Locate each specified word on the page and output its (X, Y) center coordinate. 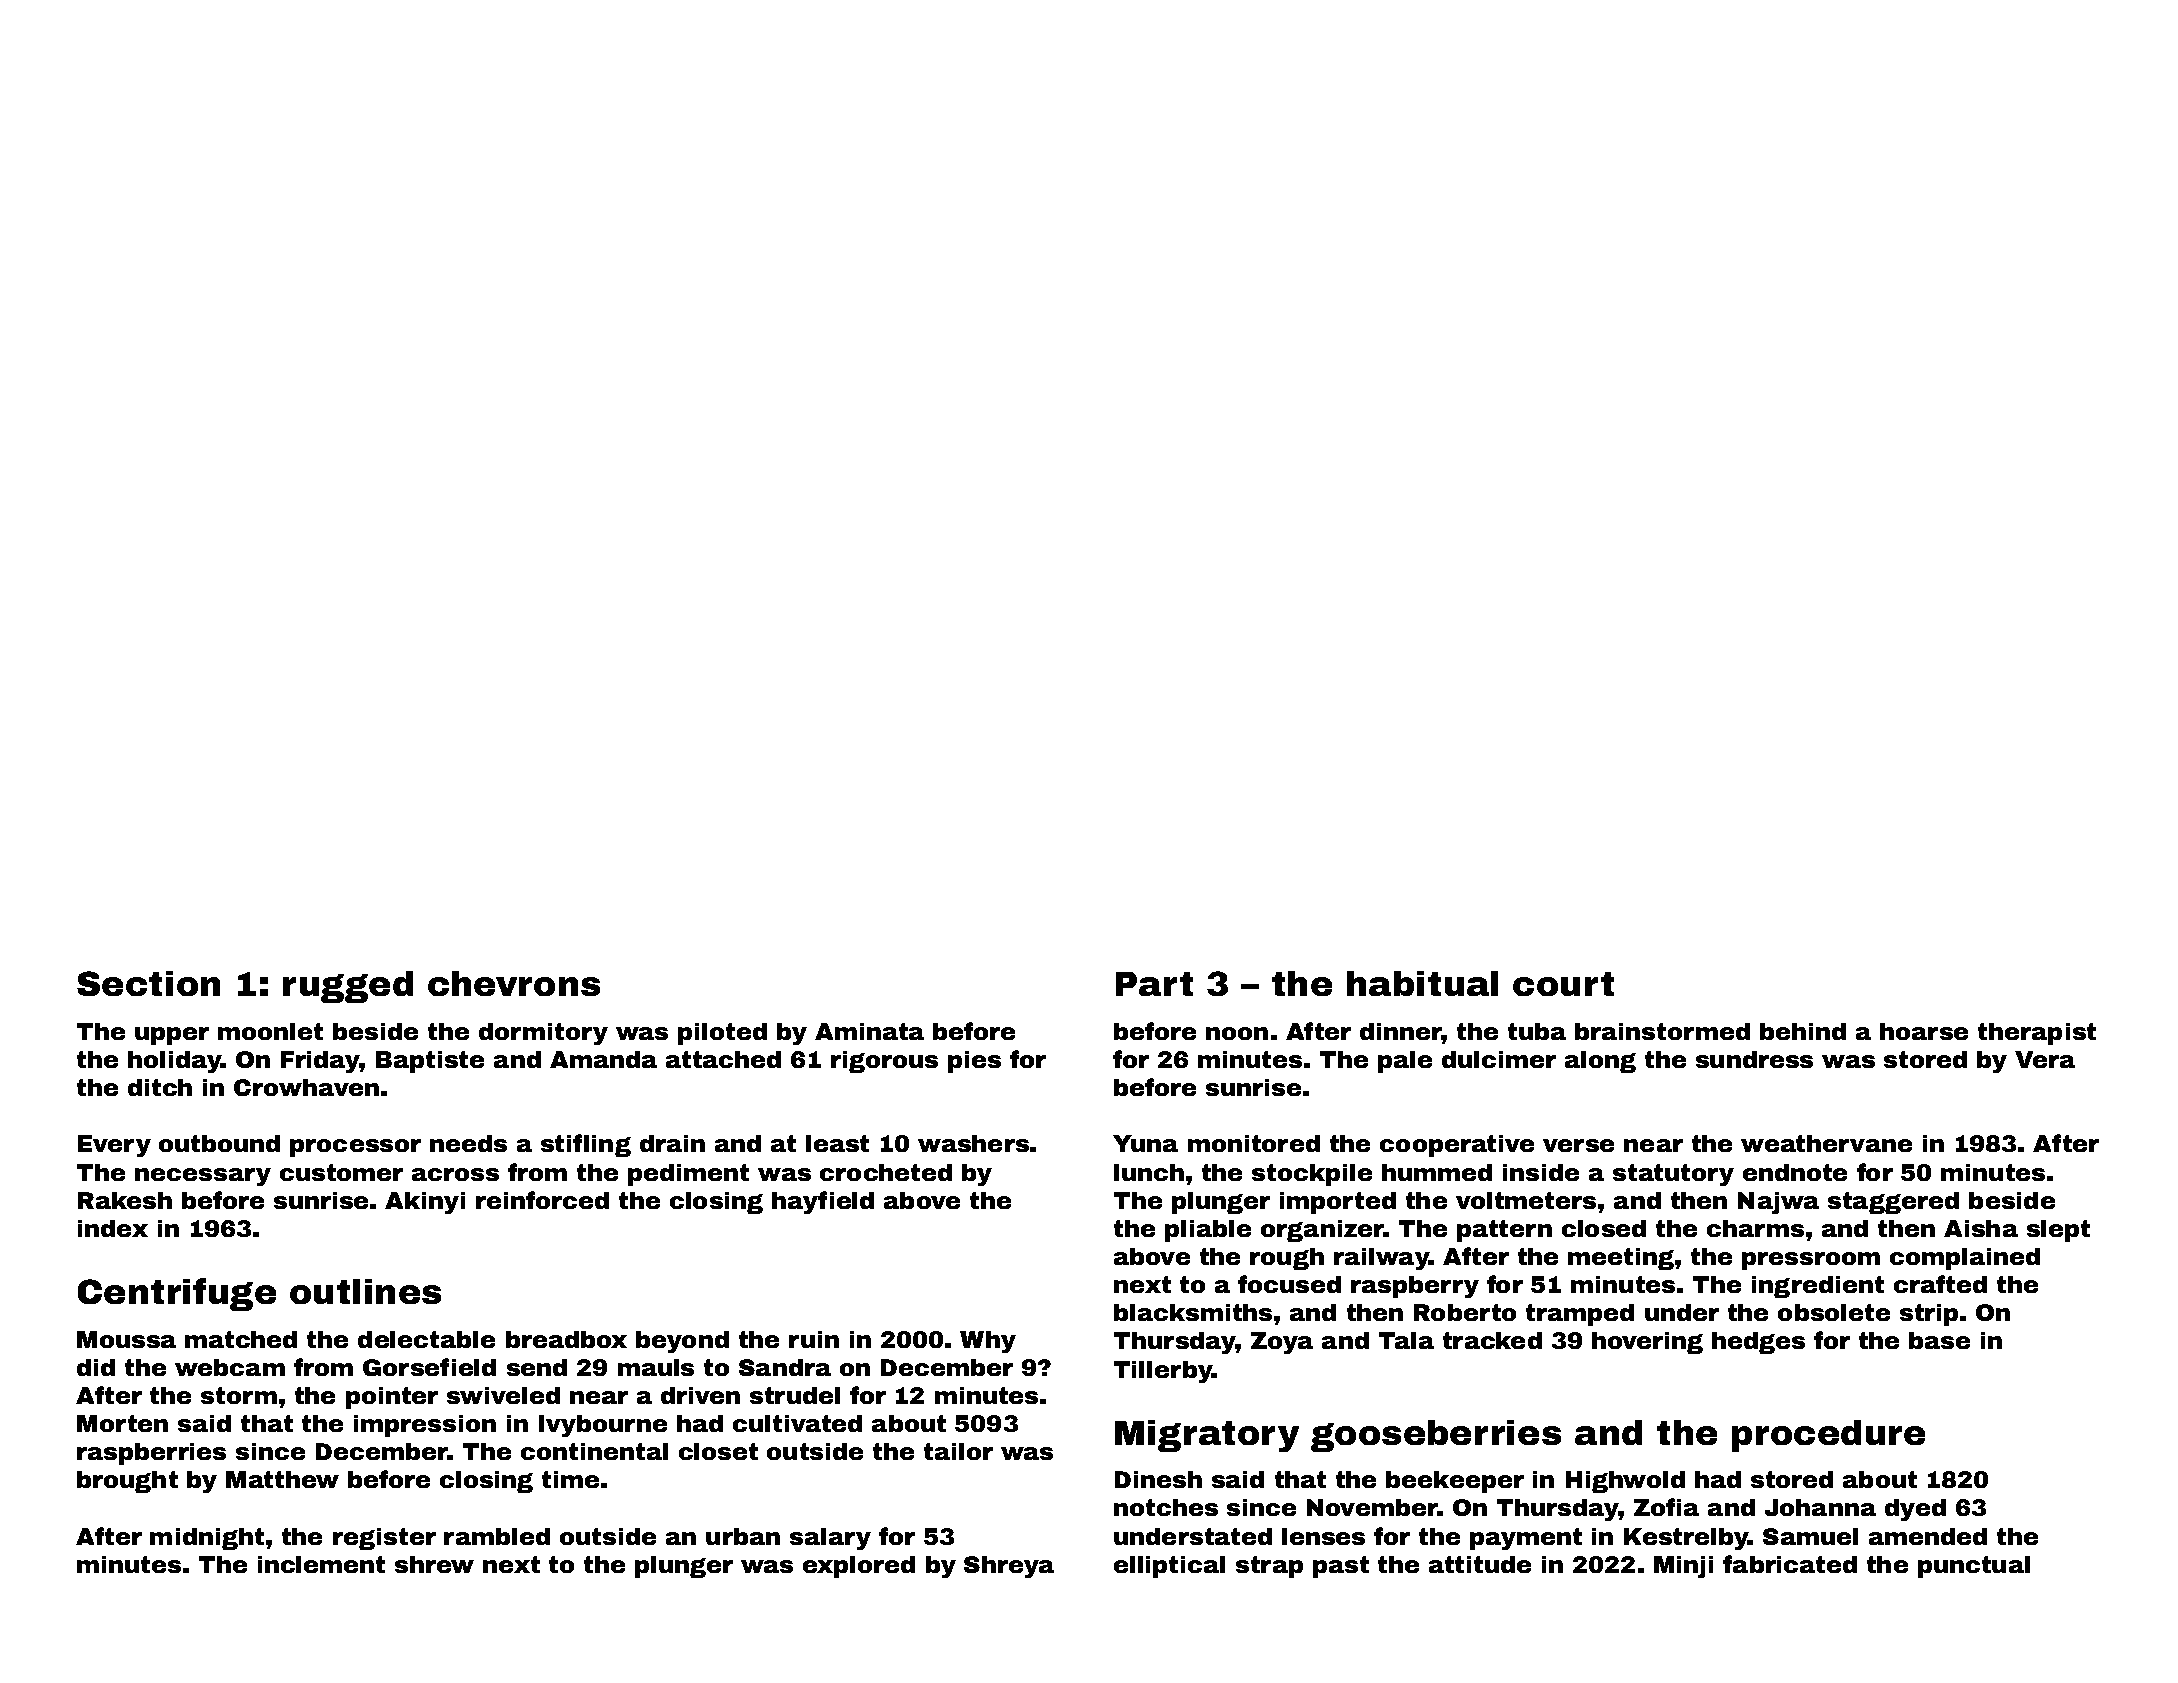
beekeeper (1455, 1482)
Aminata (869, 1031)
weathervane (1826, 1143)
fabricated (1790, 1564)
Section (148, 983)
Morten (122, 1423)
